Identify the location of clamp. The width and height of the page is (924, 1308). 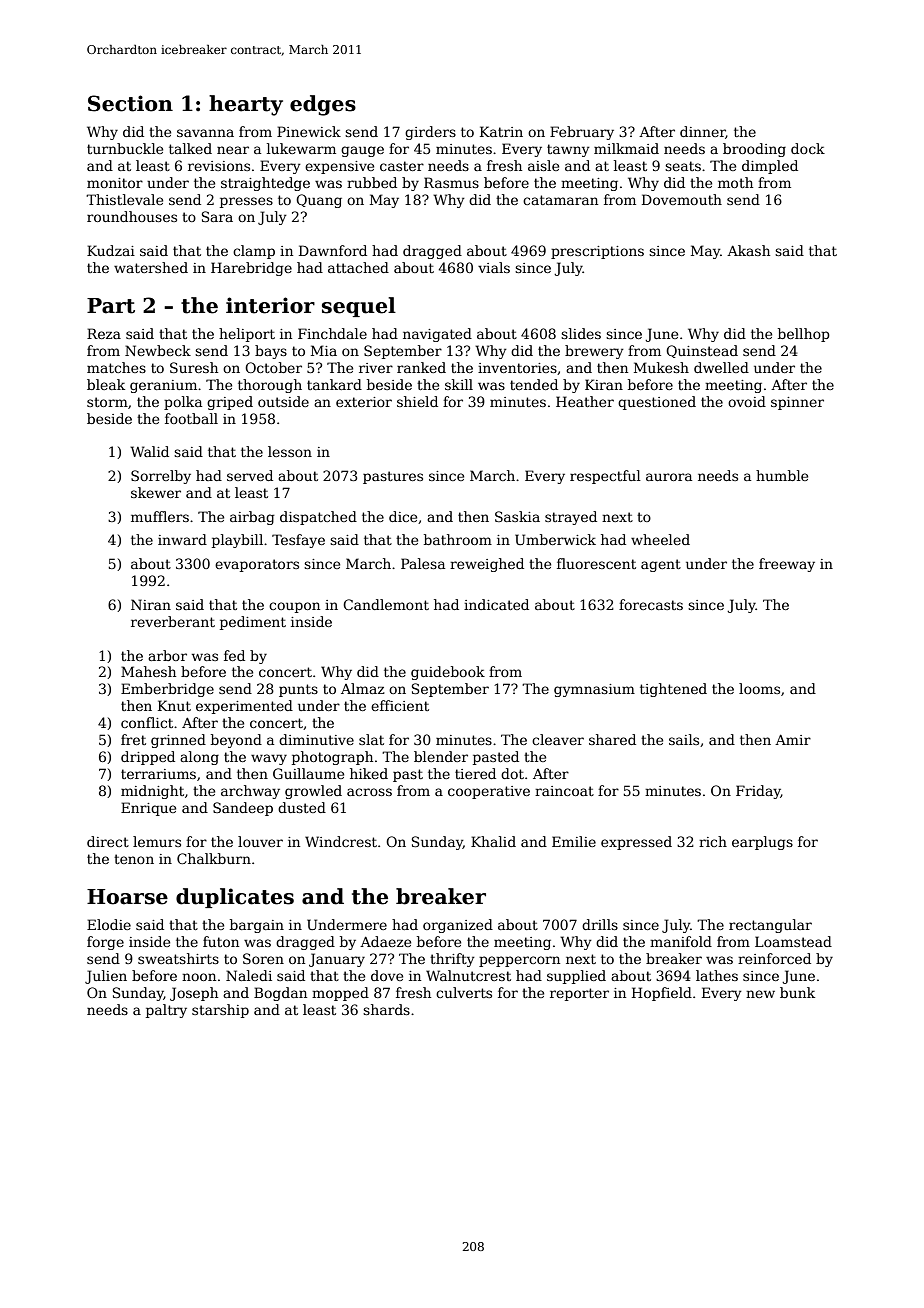
(254, 252).
